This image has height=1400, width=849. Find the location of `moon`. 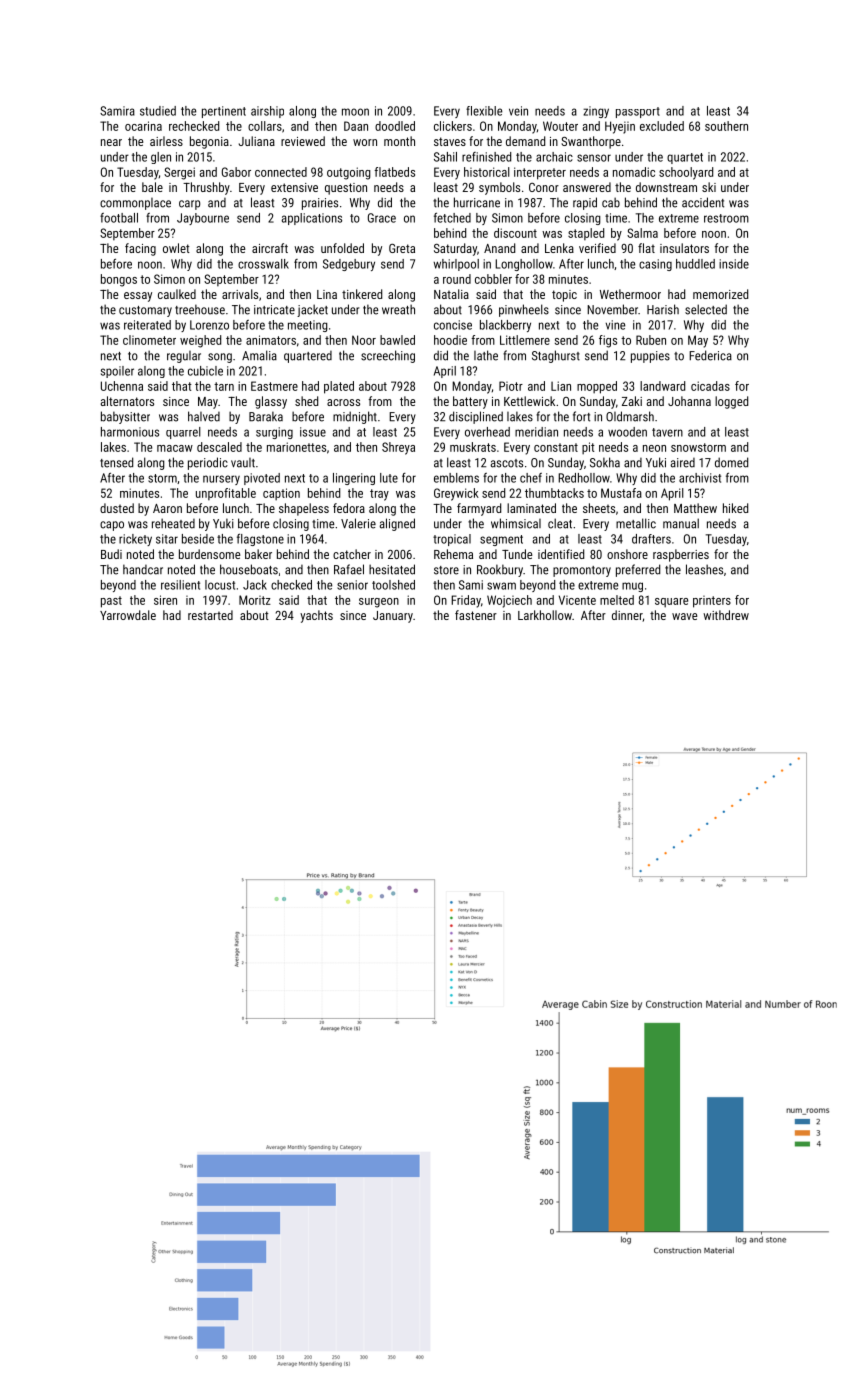

moon is located at coordinates (355, 112).
